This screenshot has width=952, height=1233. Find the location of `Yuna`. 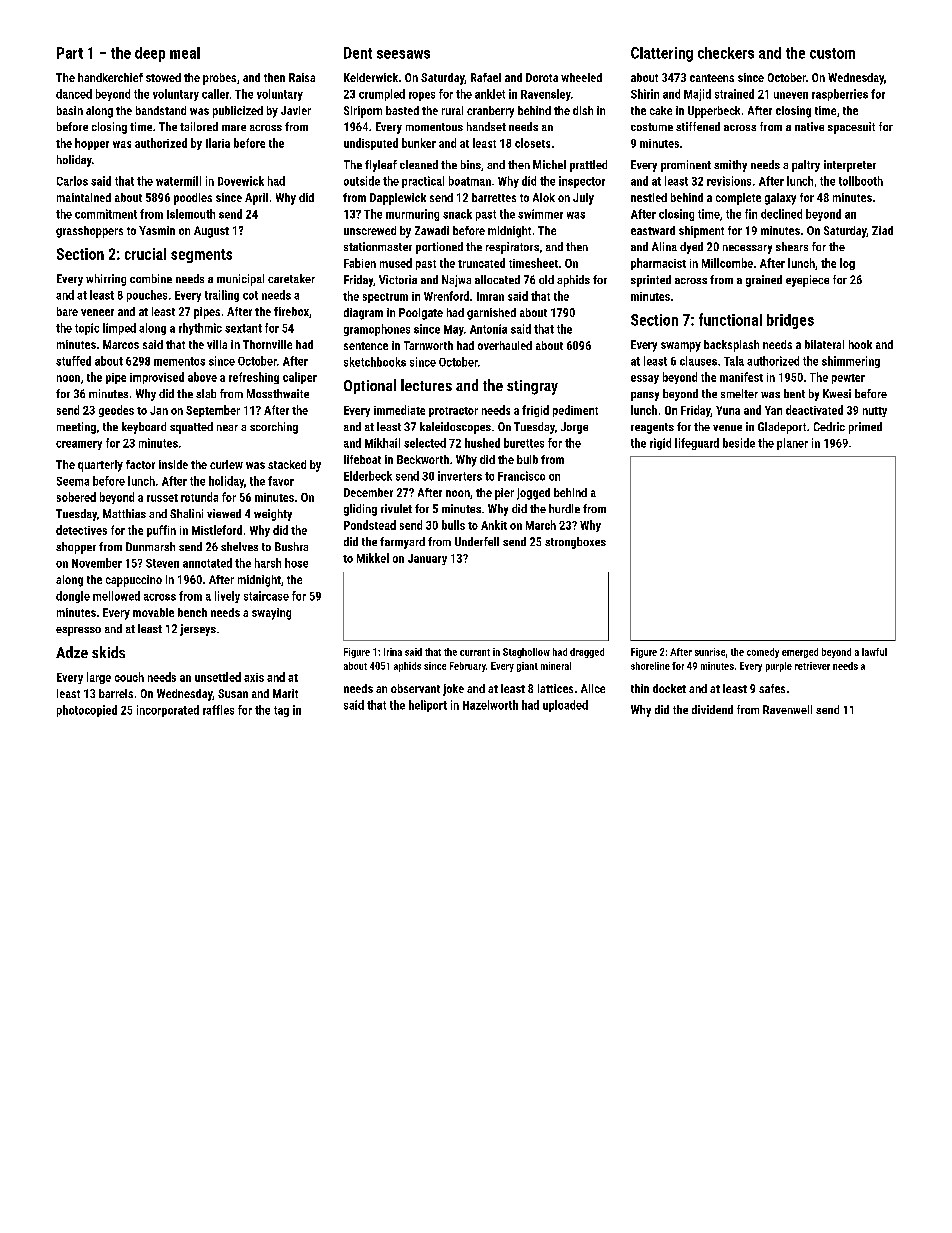

Yuna is located at coordinates (728, 410).
